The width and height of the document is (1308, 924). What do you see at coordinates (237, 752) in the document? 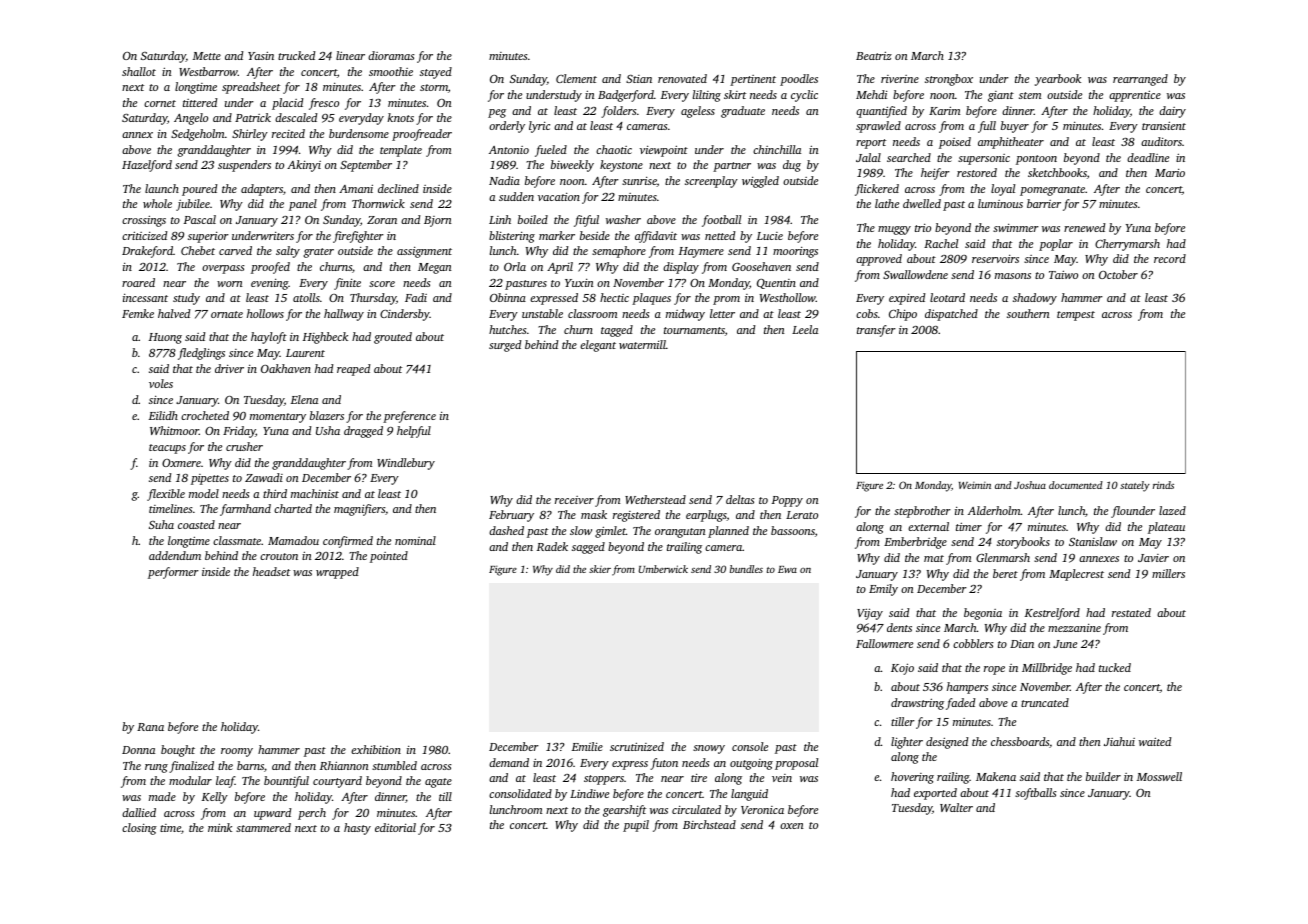
I see `roomy` at bounding box center [237, 752].
